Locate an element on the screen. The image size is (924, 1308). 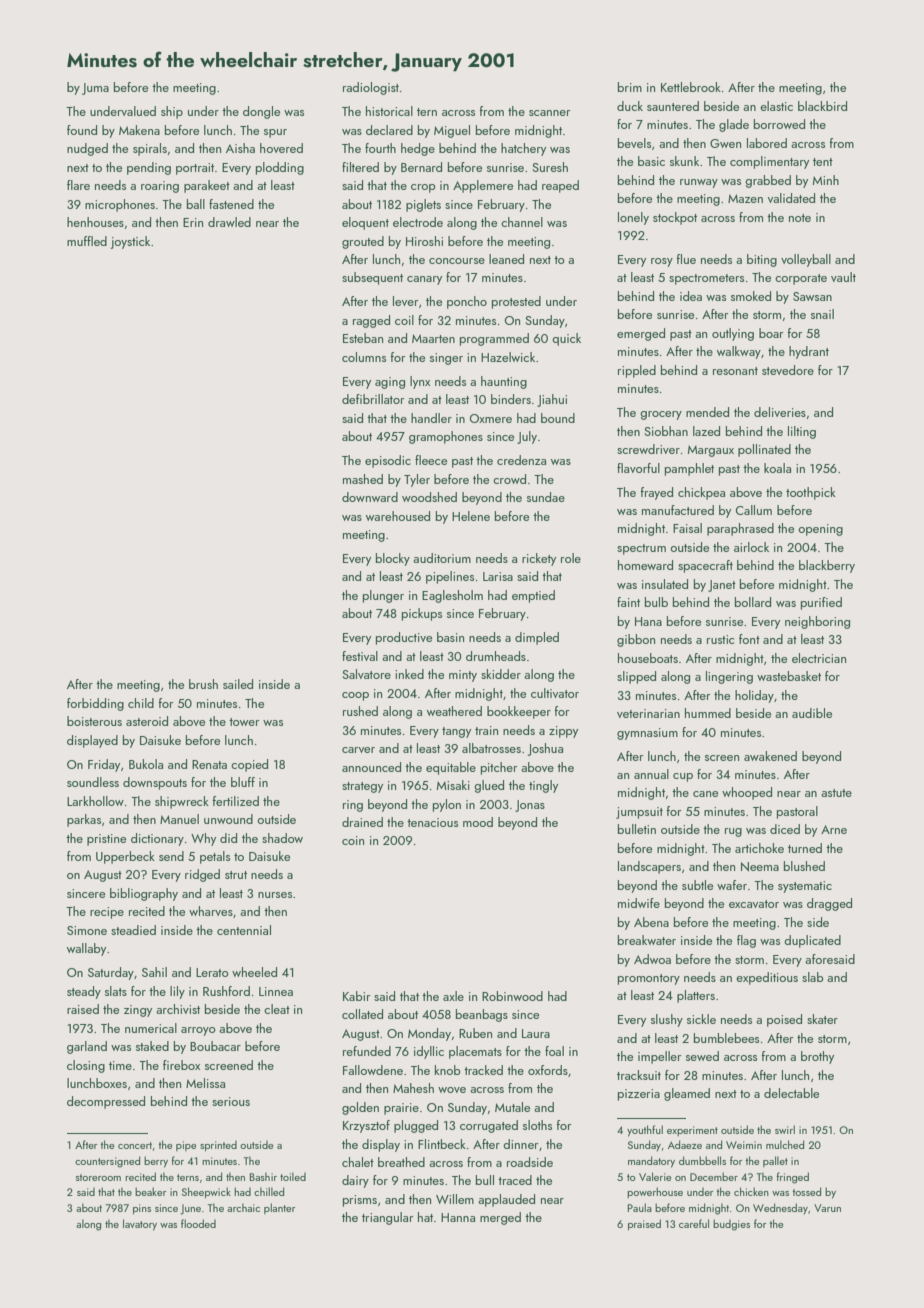
Hana is located at coordinates (648, 621).
